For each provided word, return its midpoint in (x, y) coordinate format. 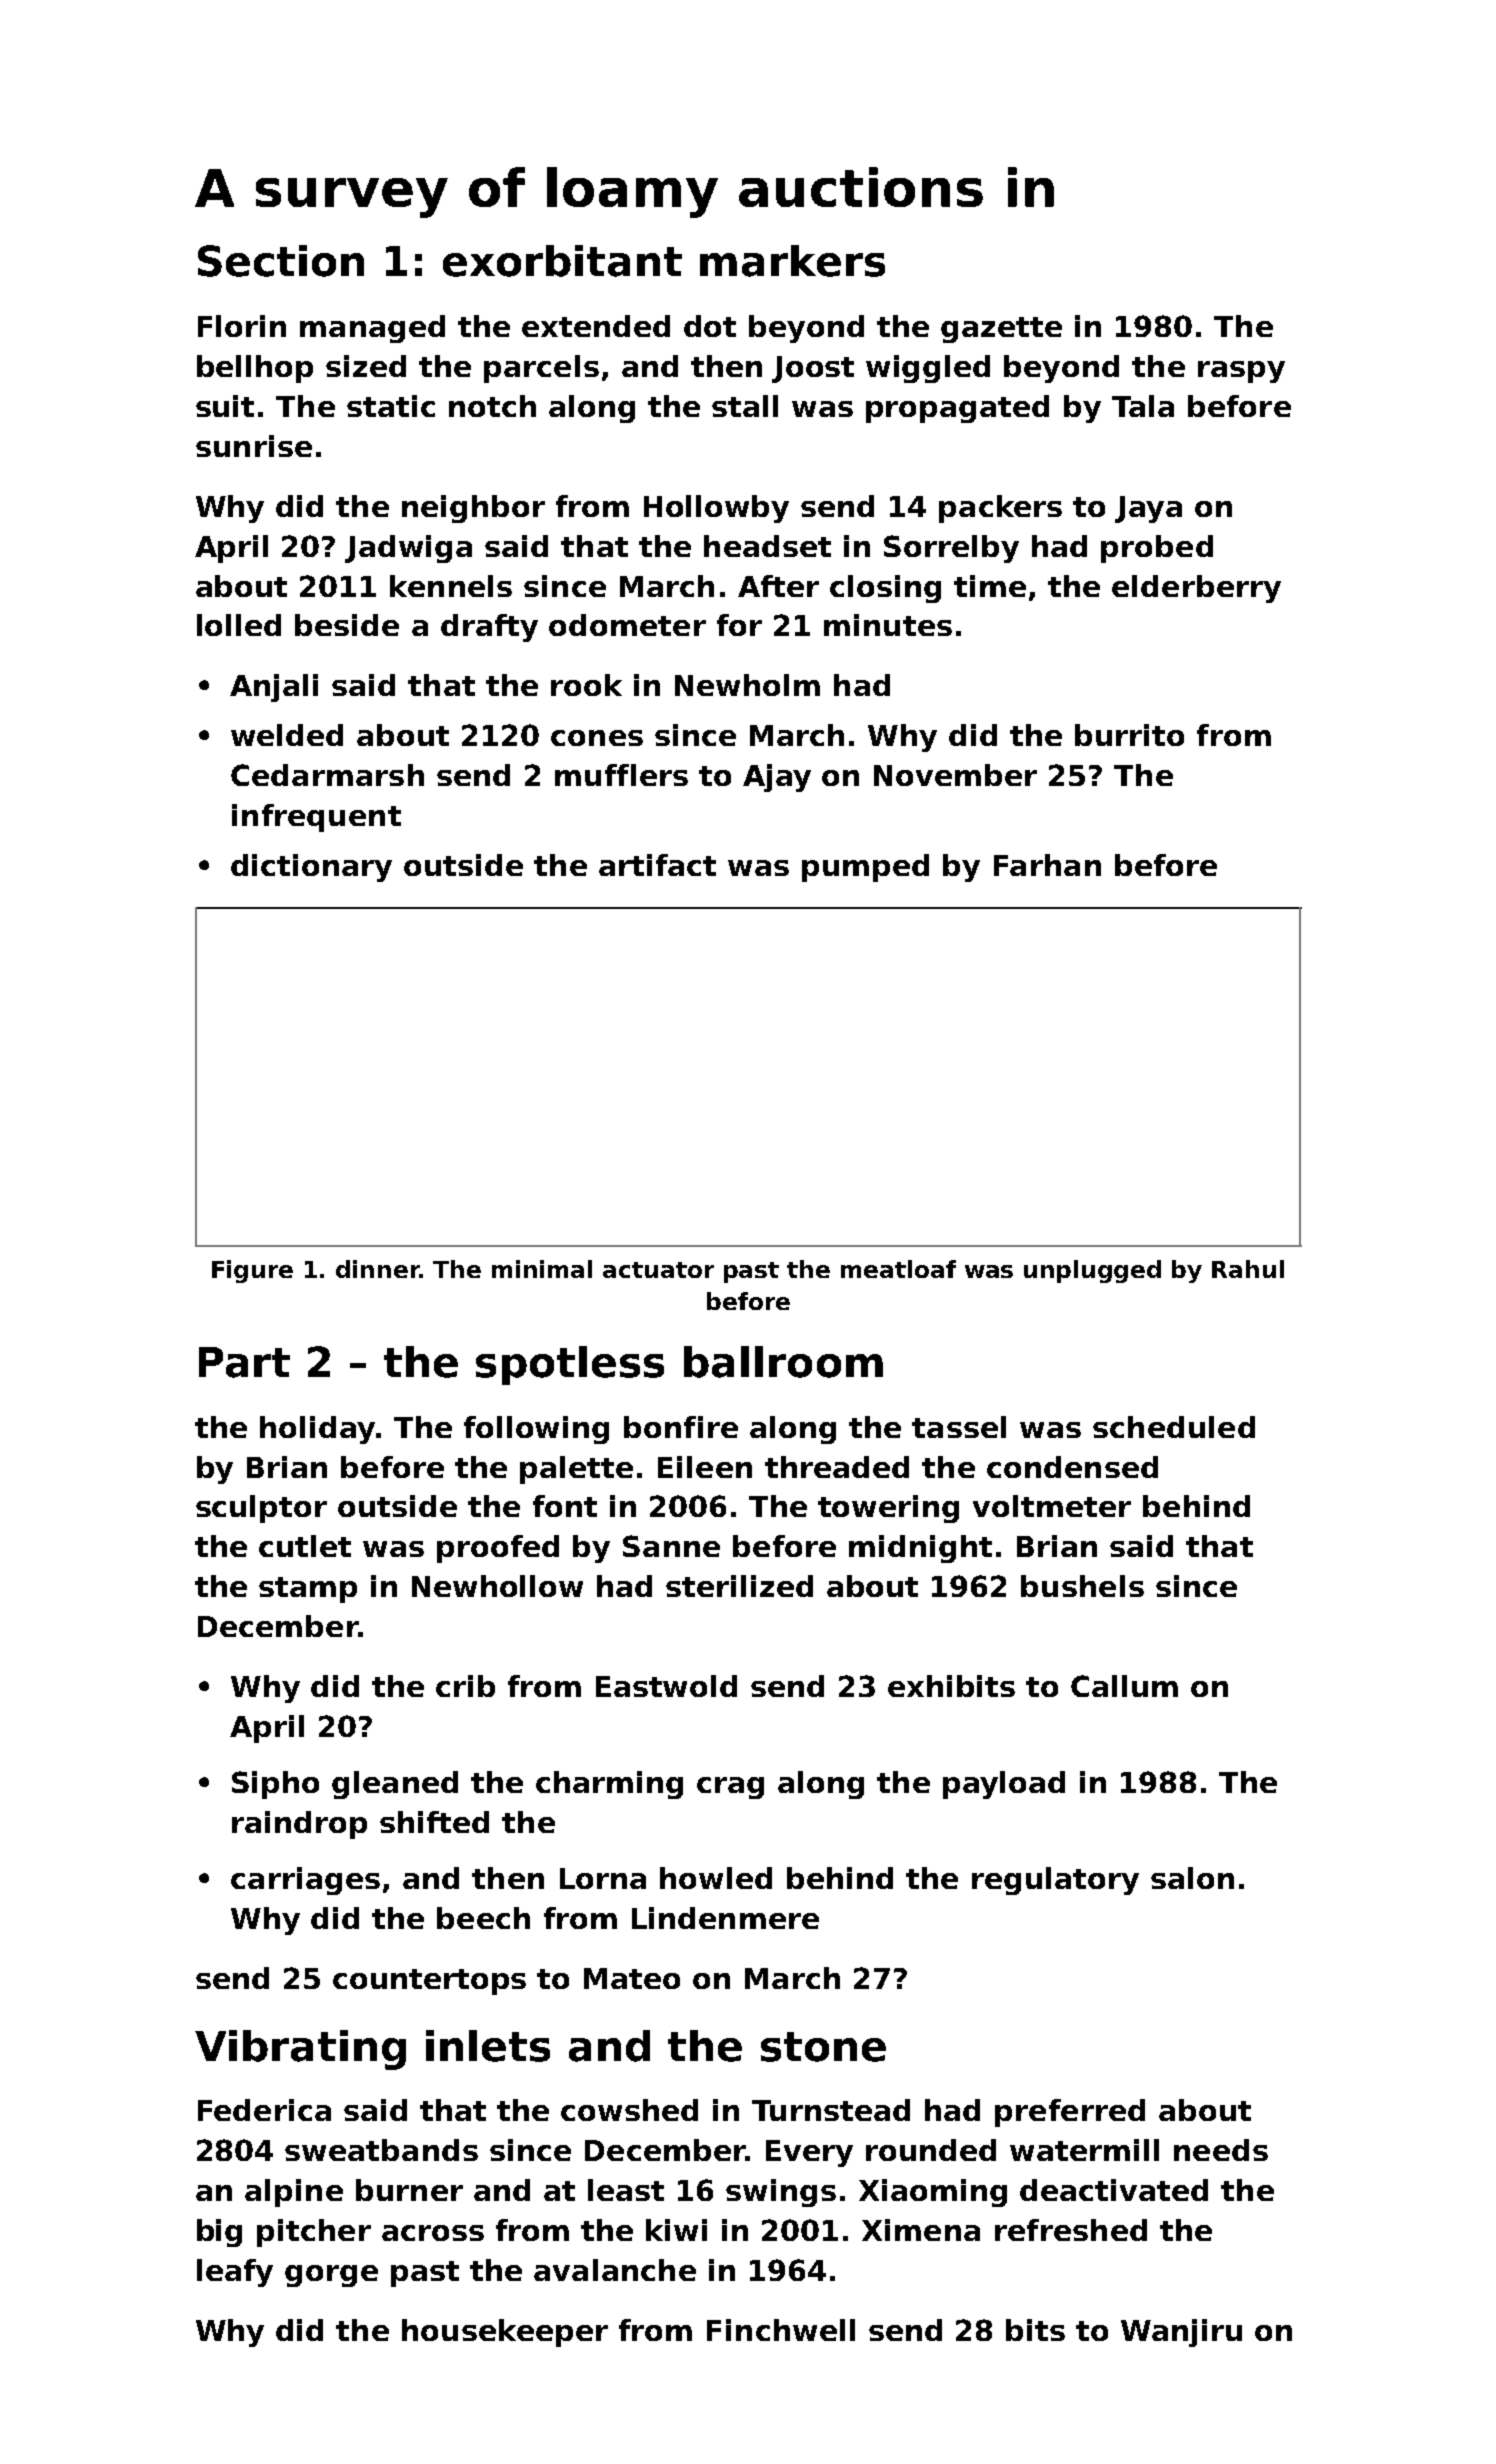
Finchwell (781, 2330)
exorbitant (562, 261)
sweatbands (381, 2150)
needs (1221, 2150)
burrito (1129, 735)
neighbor (473, 509)
